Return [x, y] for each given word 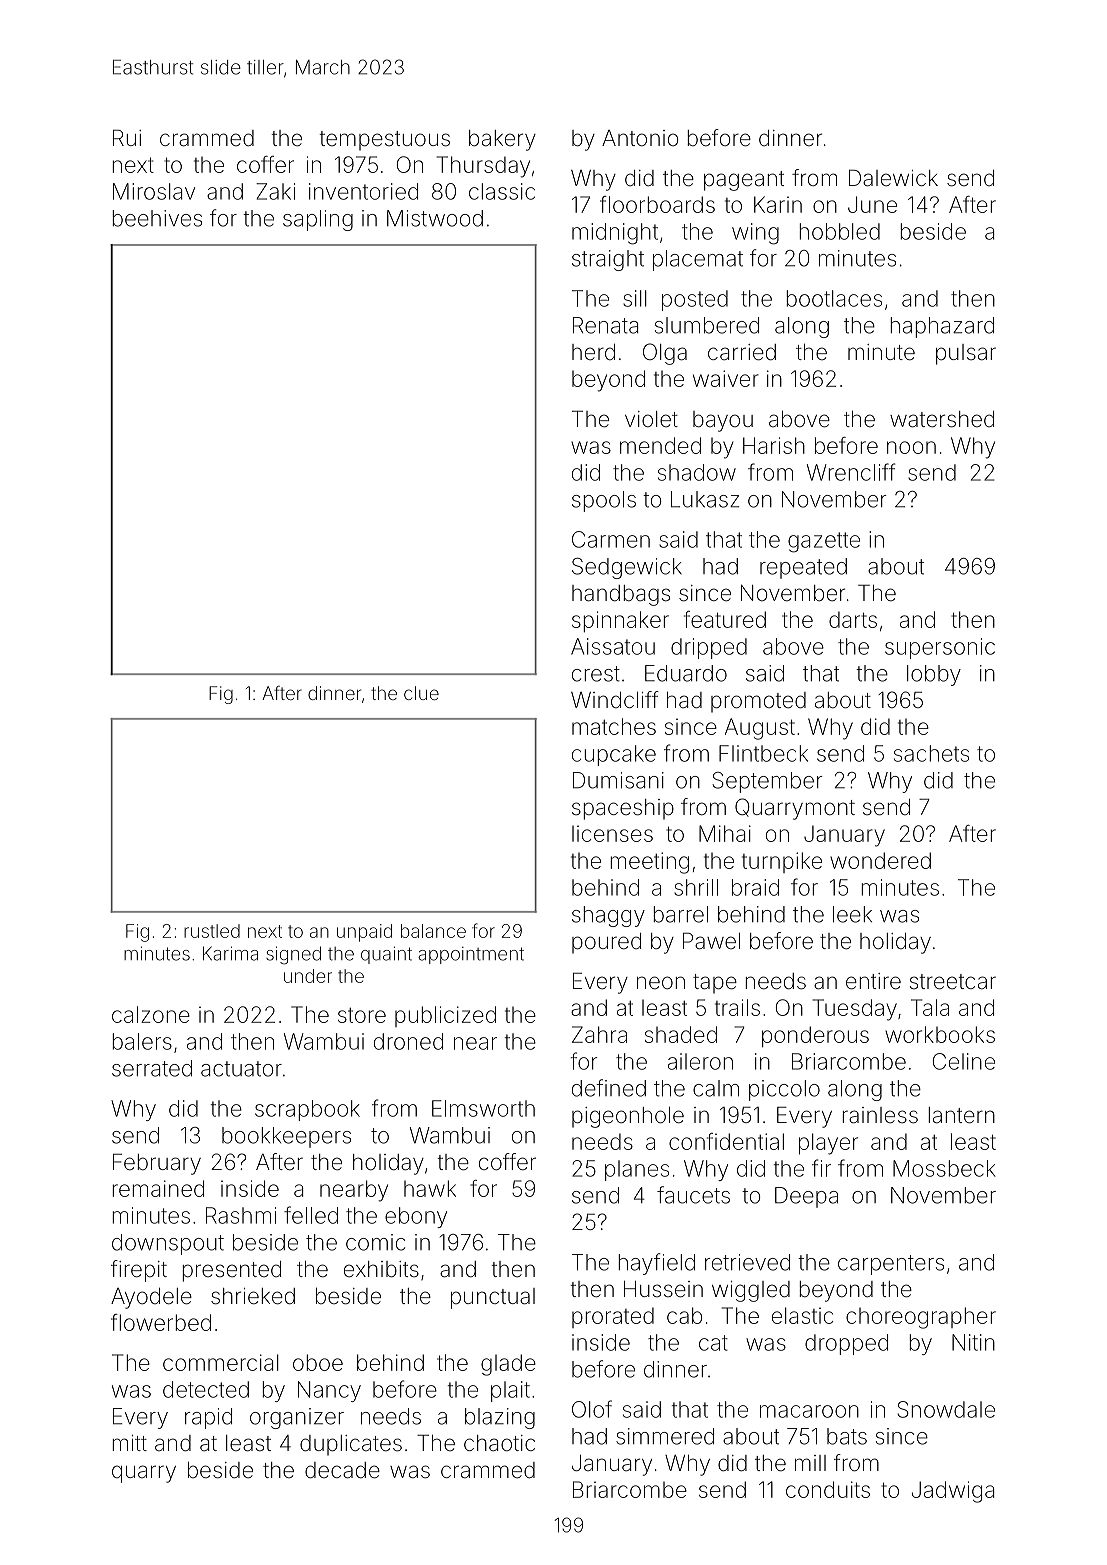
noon [911, 447]
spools [604, 501]
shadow [697, 472]
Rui [127, 138]
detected [206, 1389]
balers [142, 1041]
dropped [846, 1344]
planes [637, 1170]
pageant [744, 181]
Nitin [973, 1342]
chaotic [499, 1443]
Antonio [640, 138]
